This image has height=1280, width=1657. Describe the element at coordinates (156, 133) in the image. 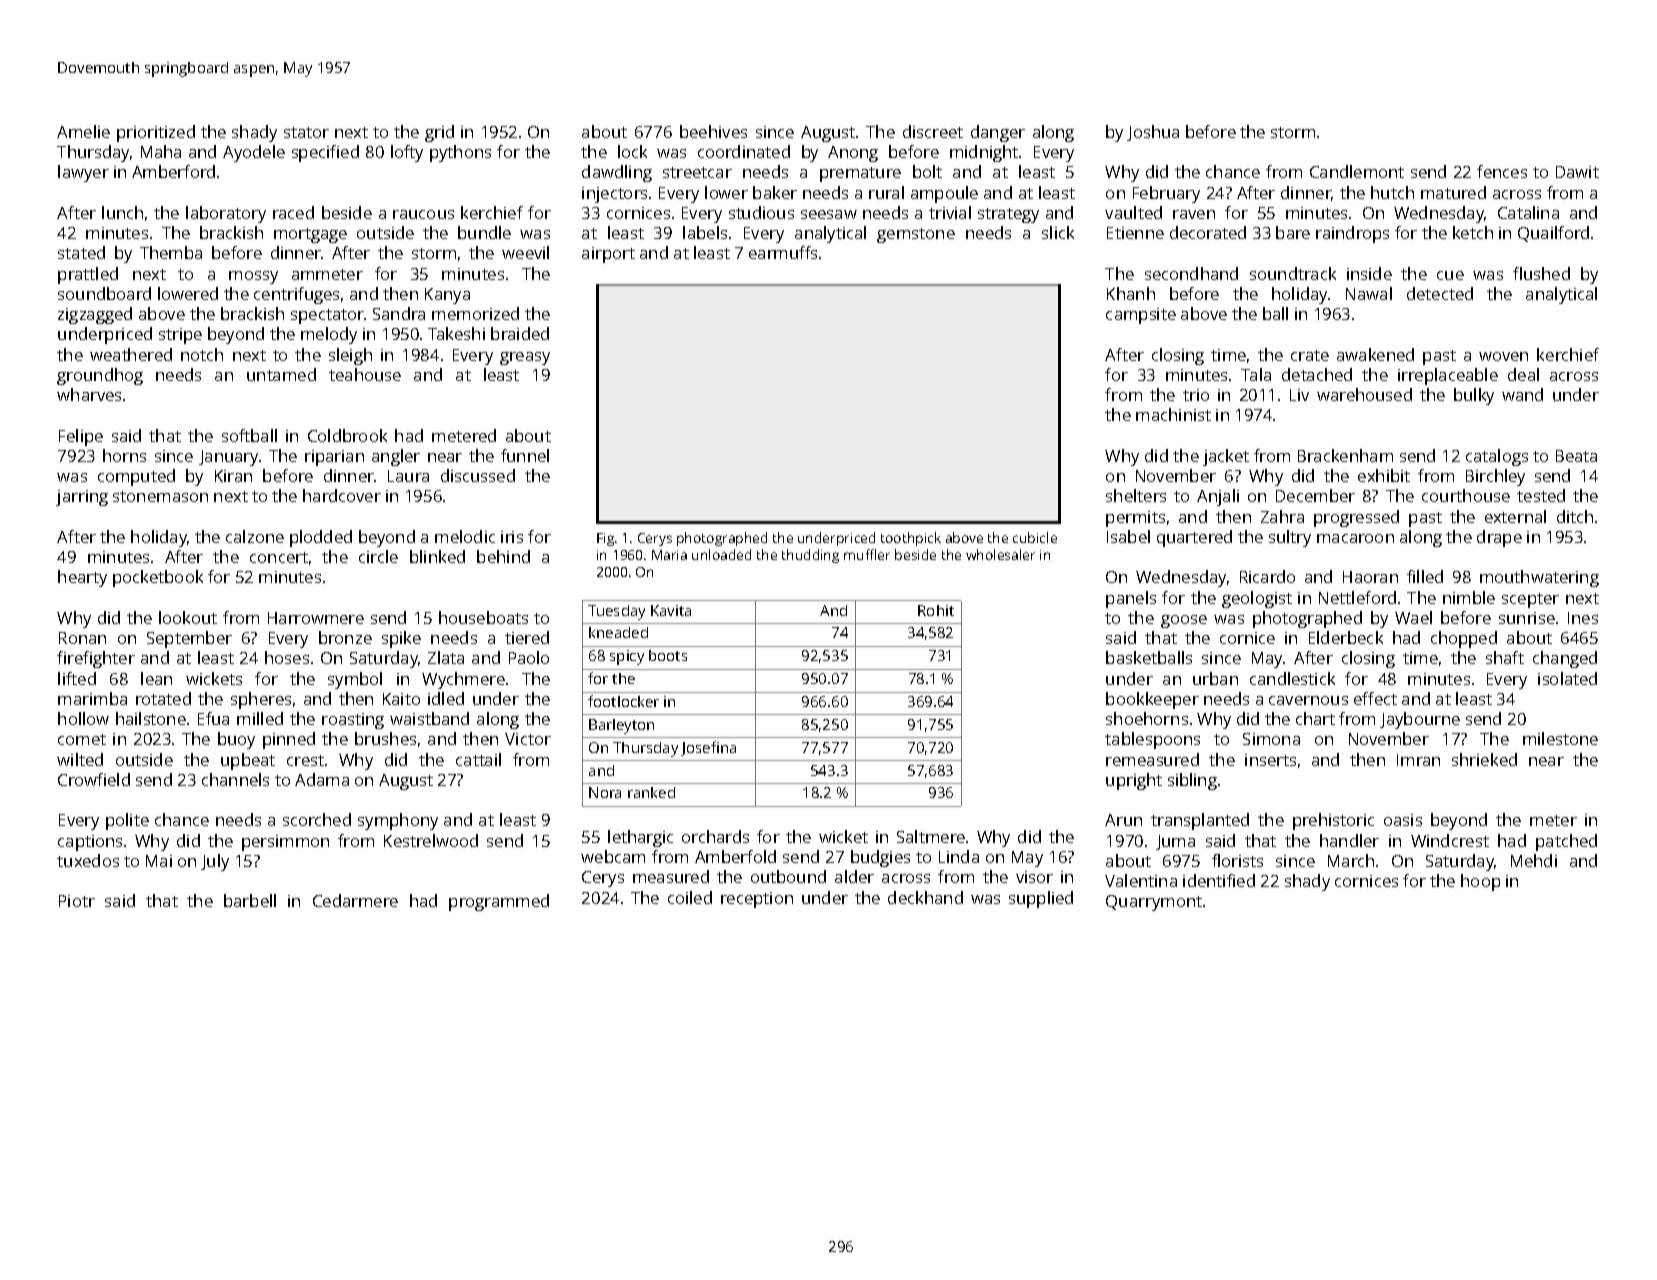

I see `prioritized` at that location.
